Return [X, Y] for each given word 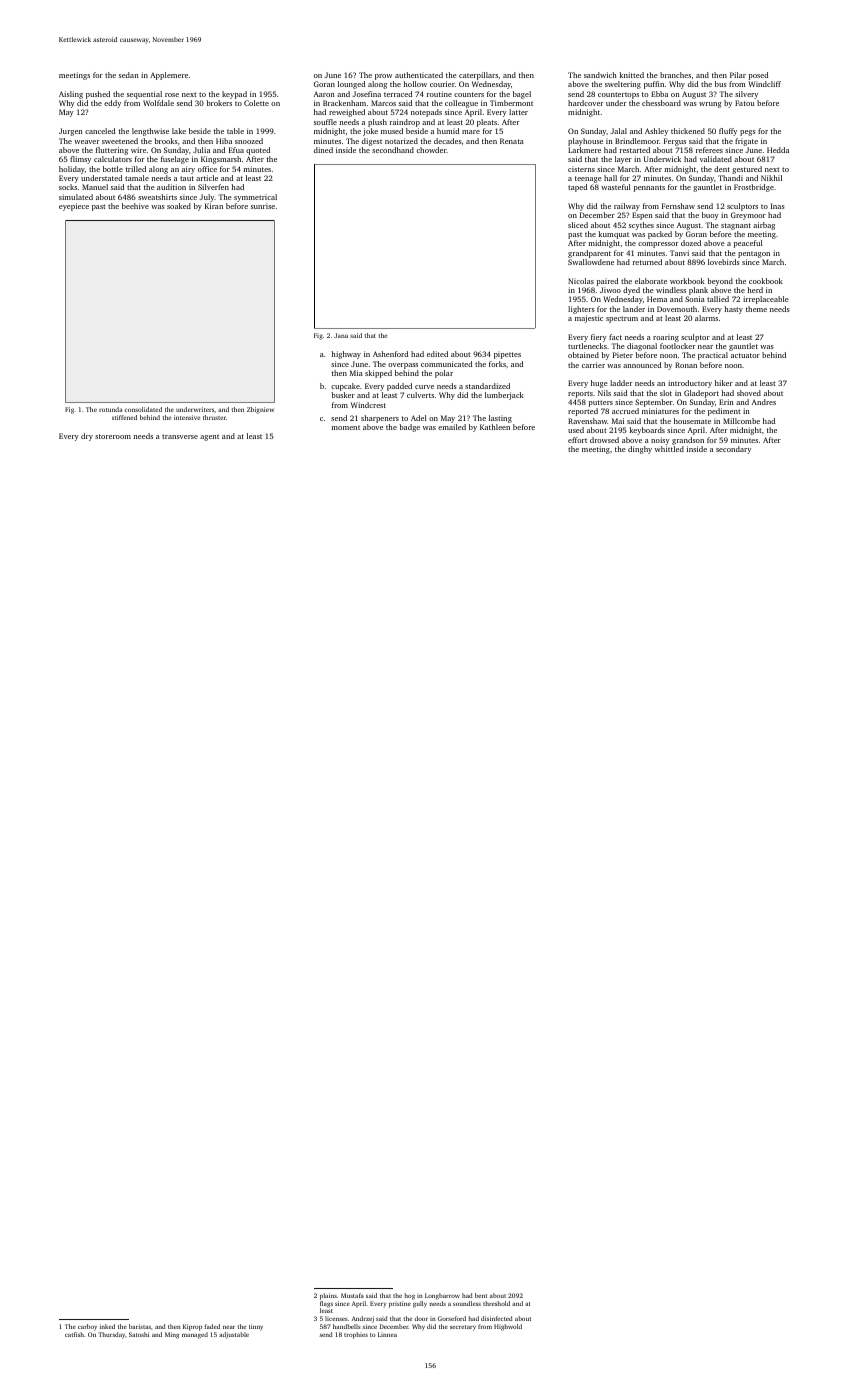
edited [437, 354]
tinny [256, 1327]
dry [87, 437]
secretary [463, 1328]
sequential [144, 95]
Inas [778, 206]
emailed [452, 427]
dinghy [640, 450]
